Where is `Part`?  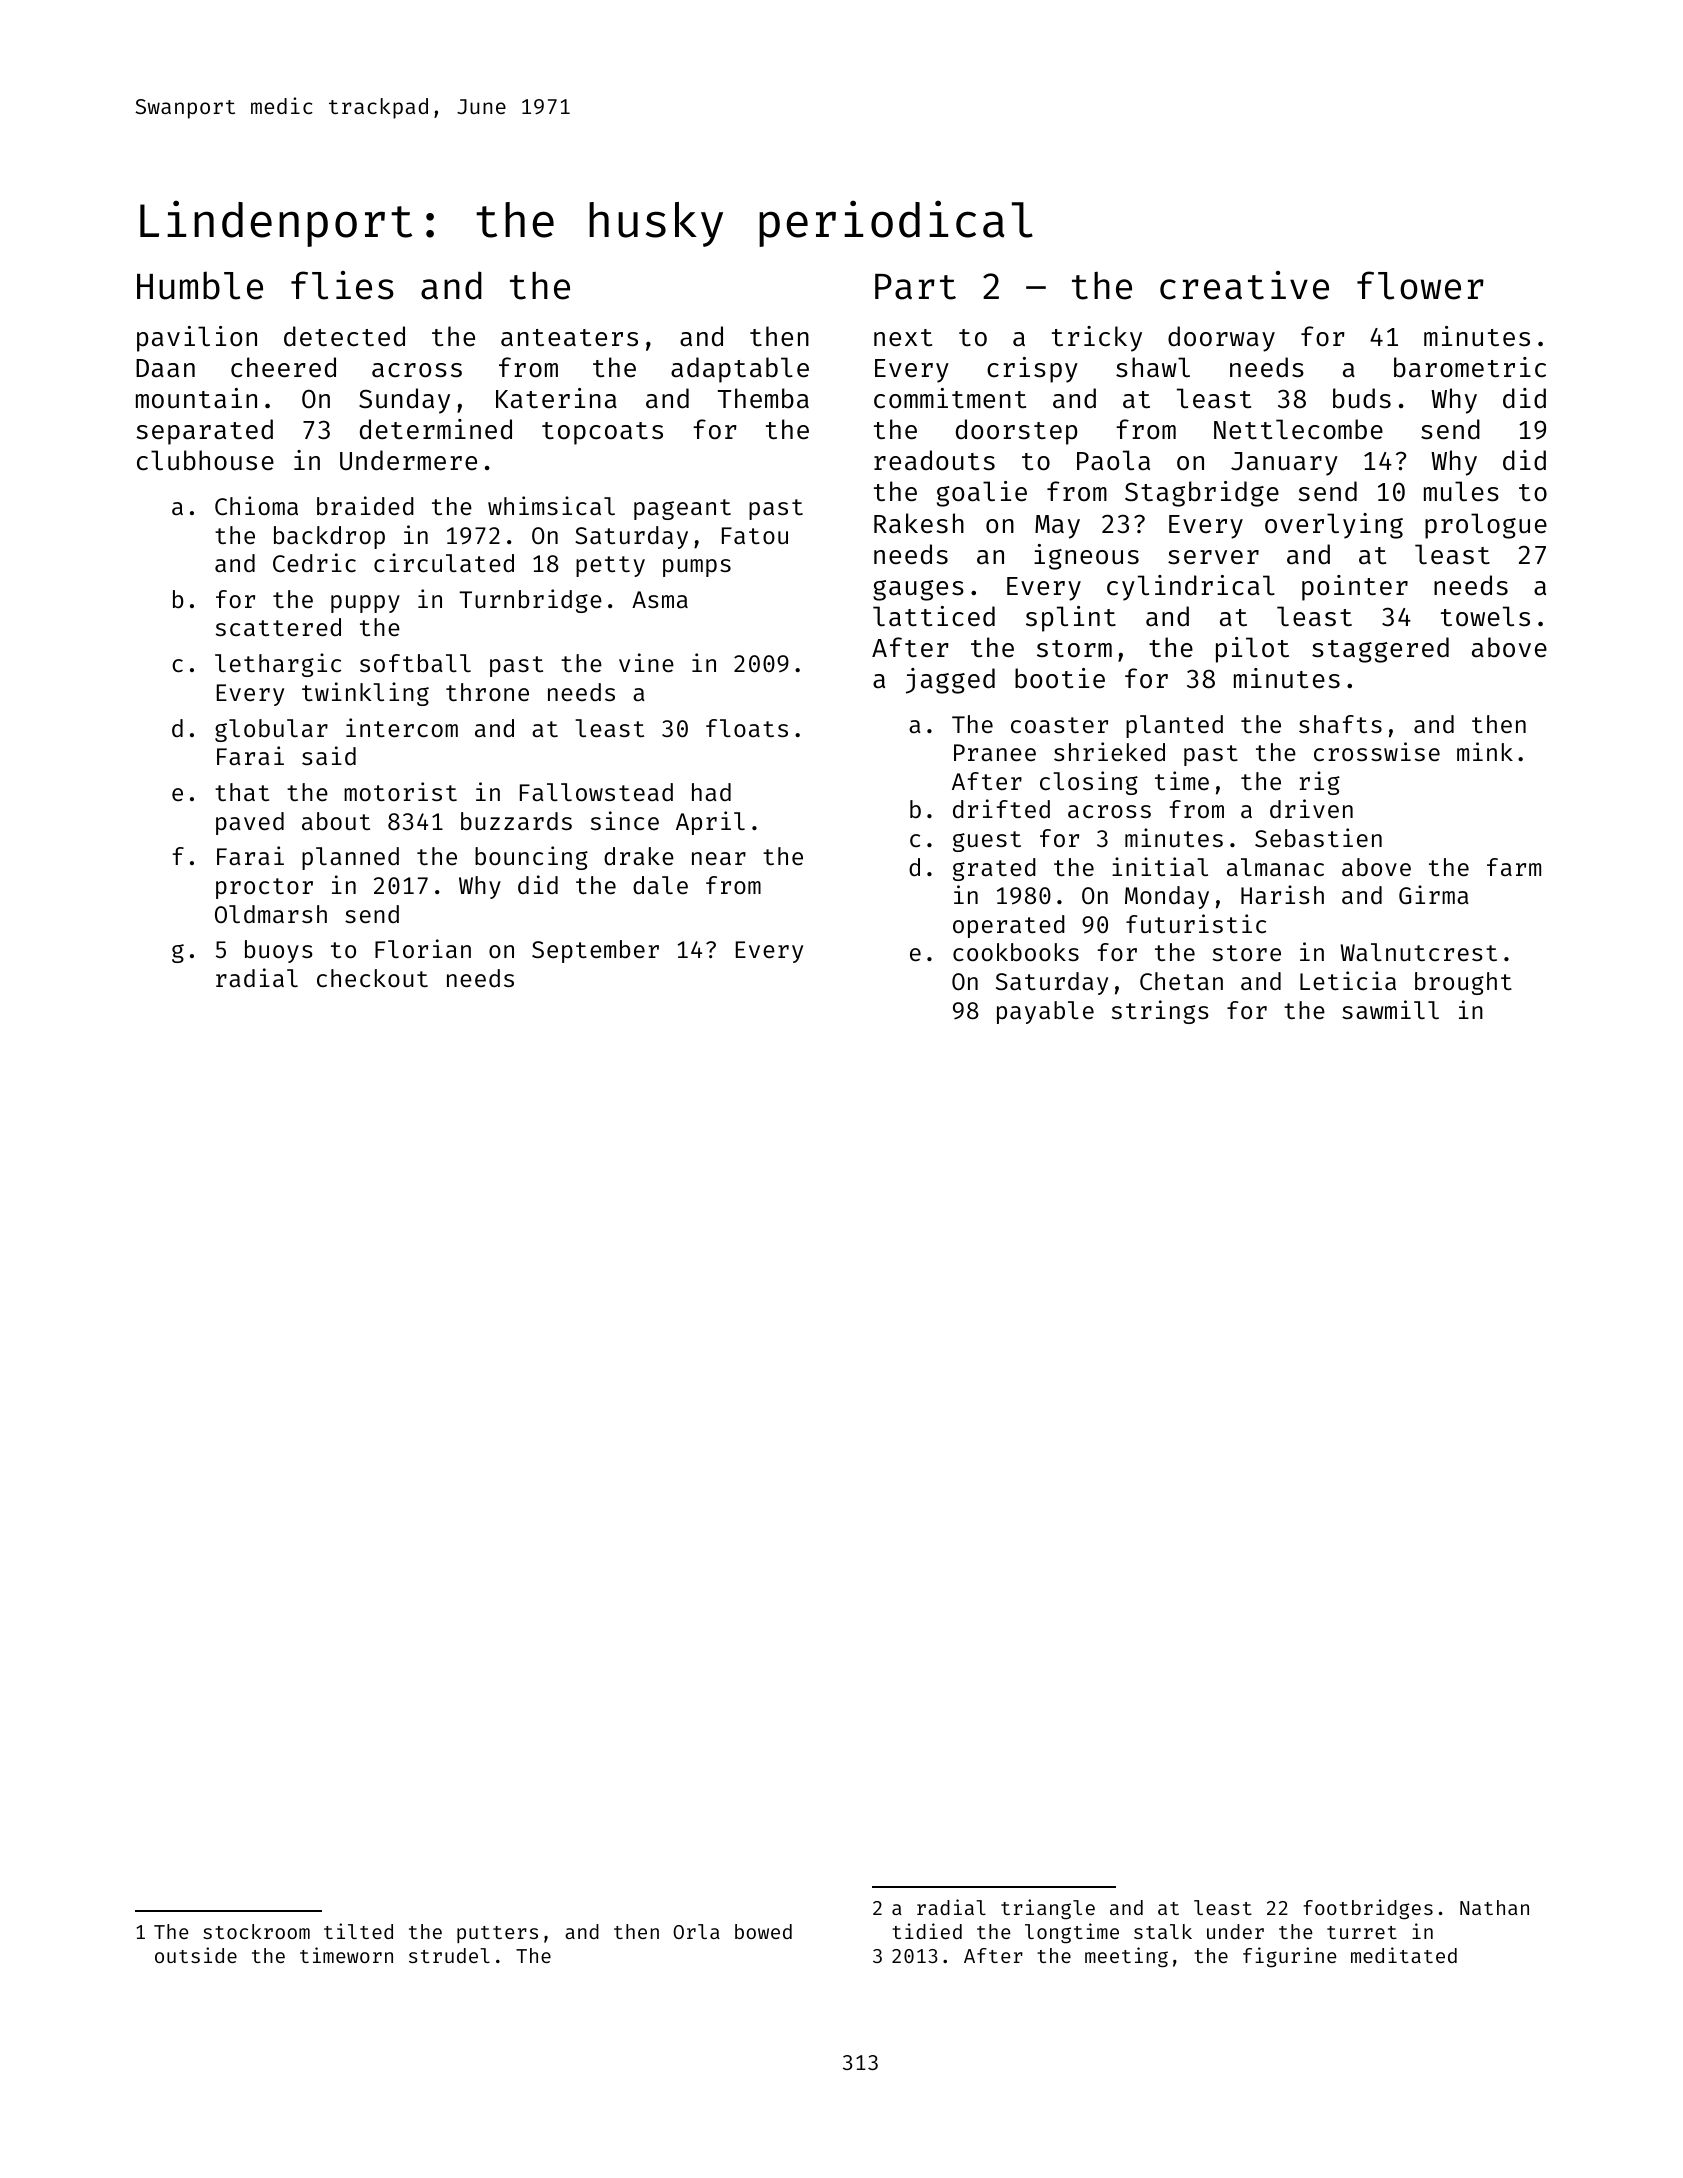
Part is located at coordinates (915, 287).
